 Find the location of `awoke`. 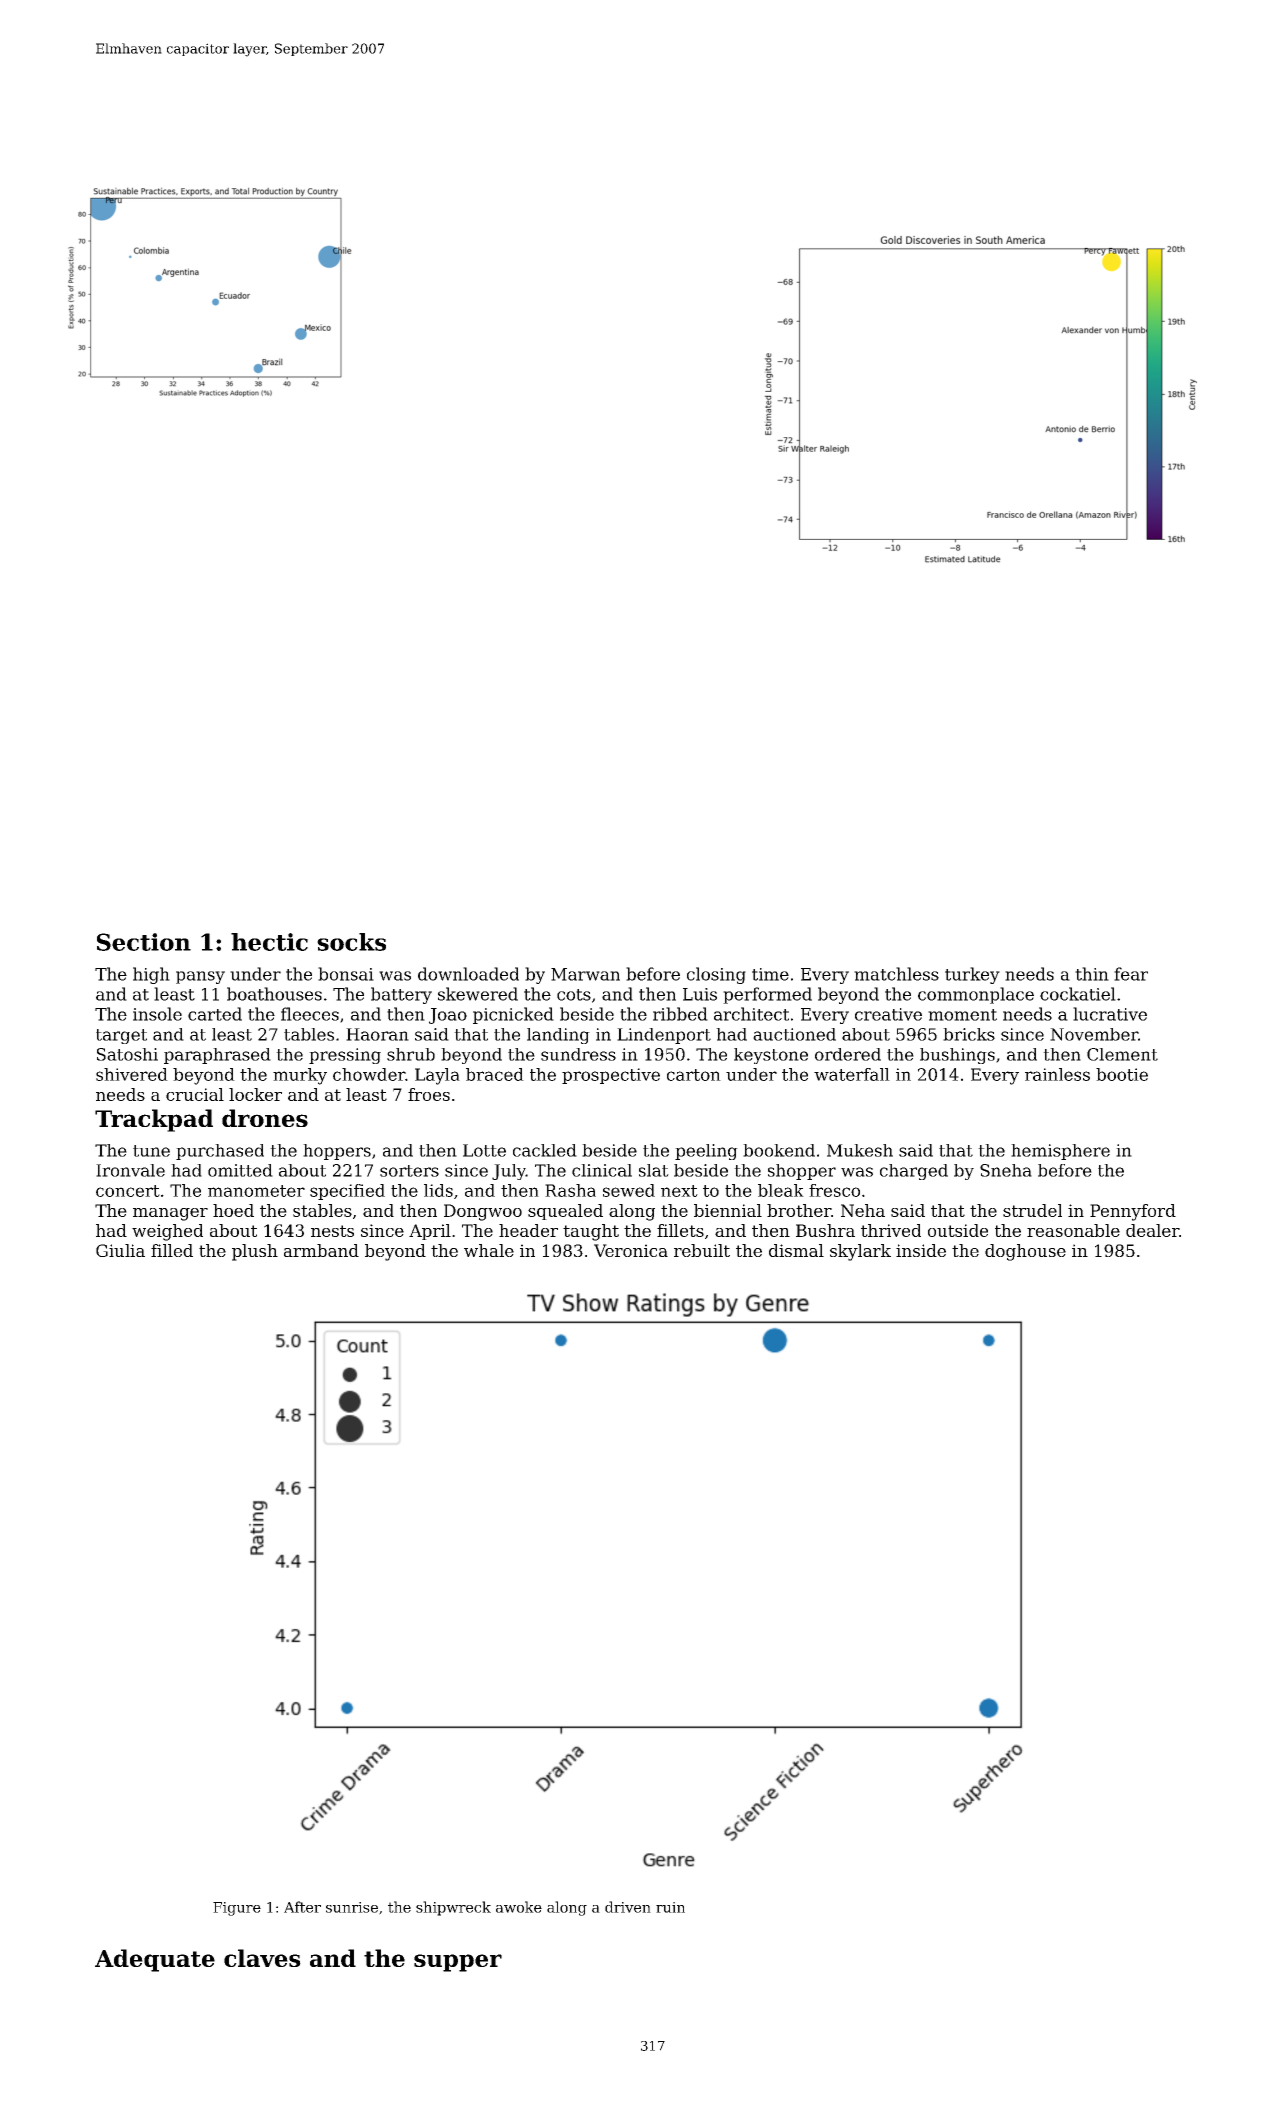

awoke is located at coordinates (519, 1907).
